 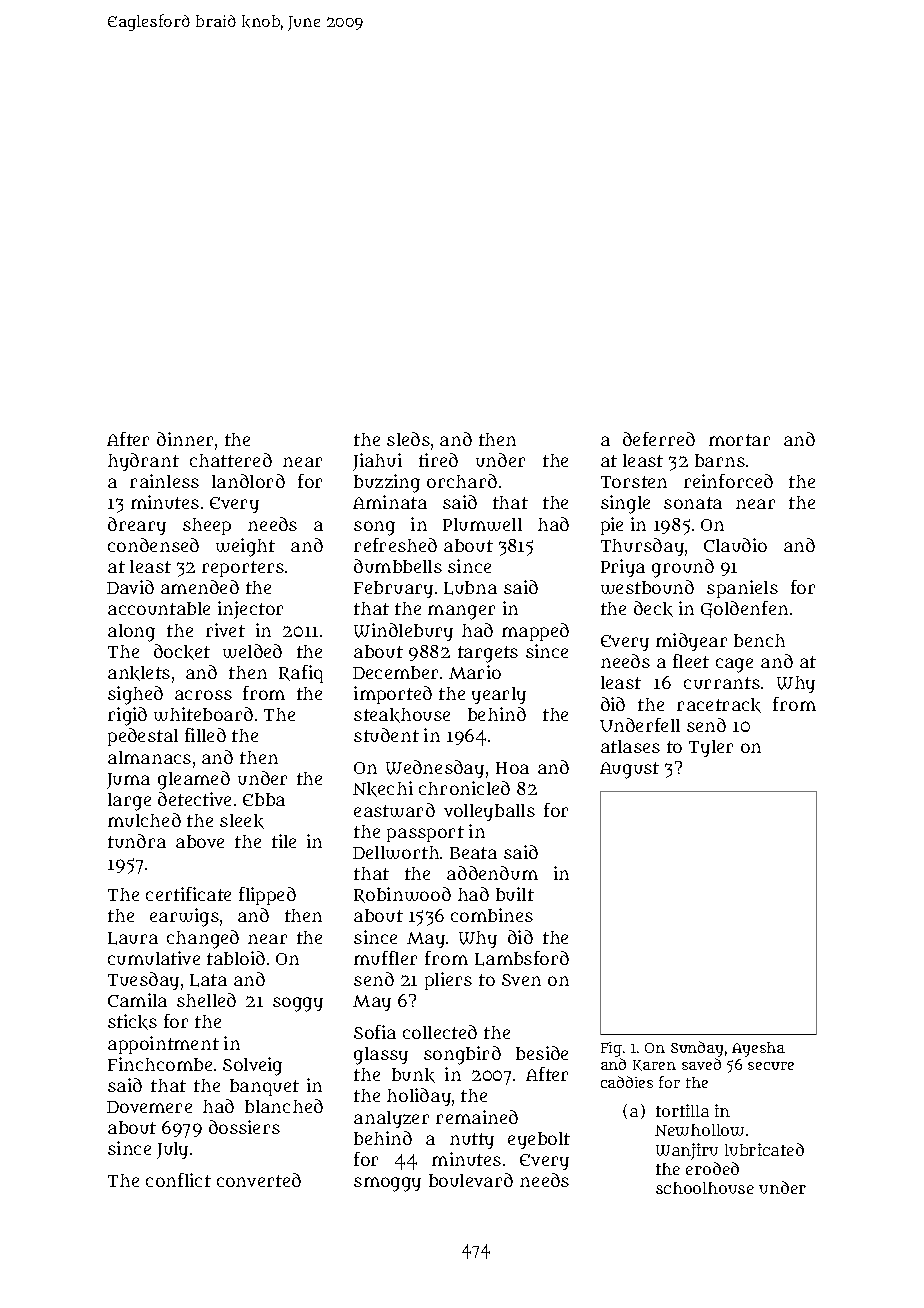 I want to click on Tyler, so click(x=711, y=748).
